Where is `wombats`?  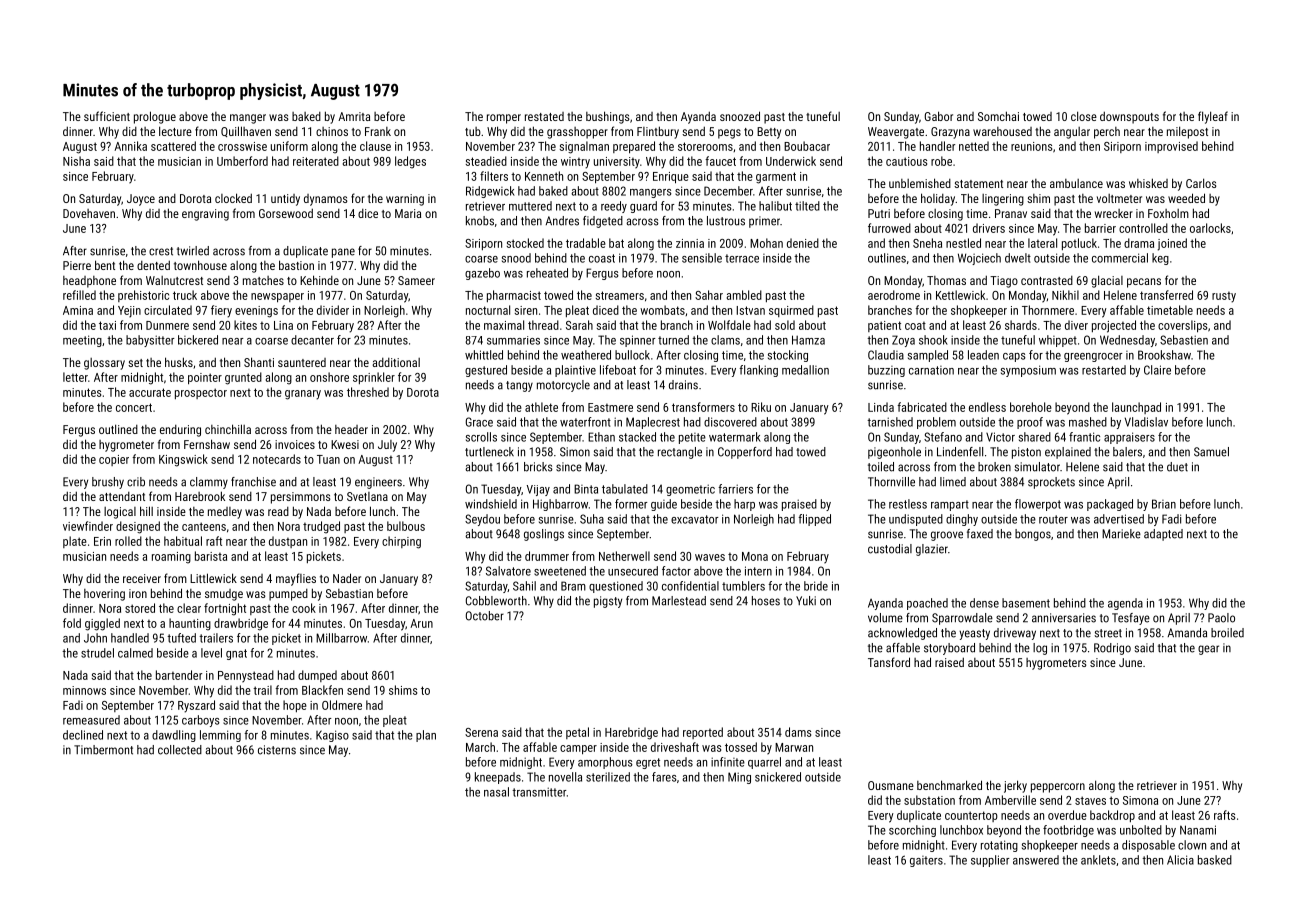
wombats is located at coordinates (662, 310).
